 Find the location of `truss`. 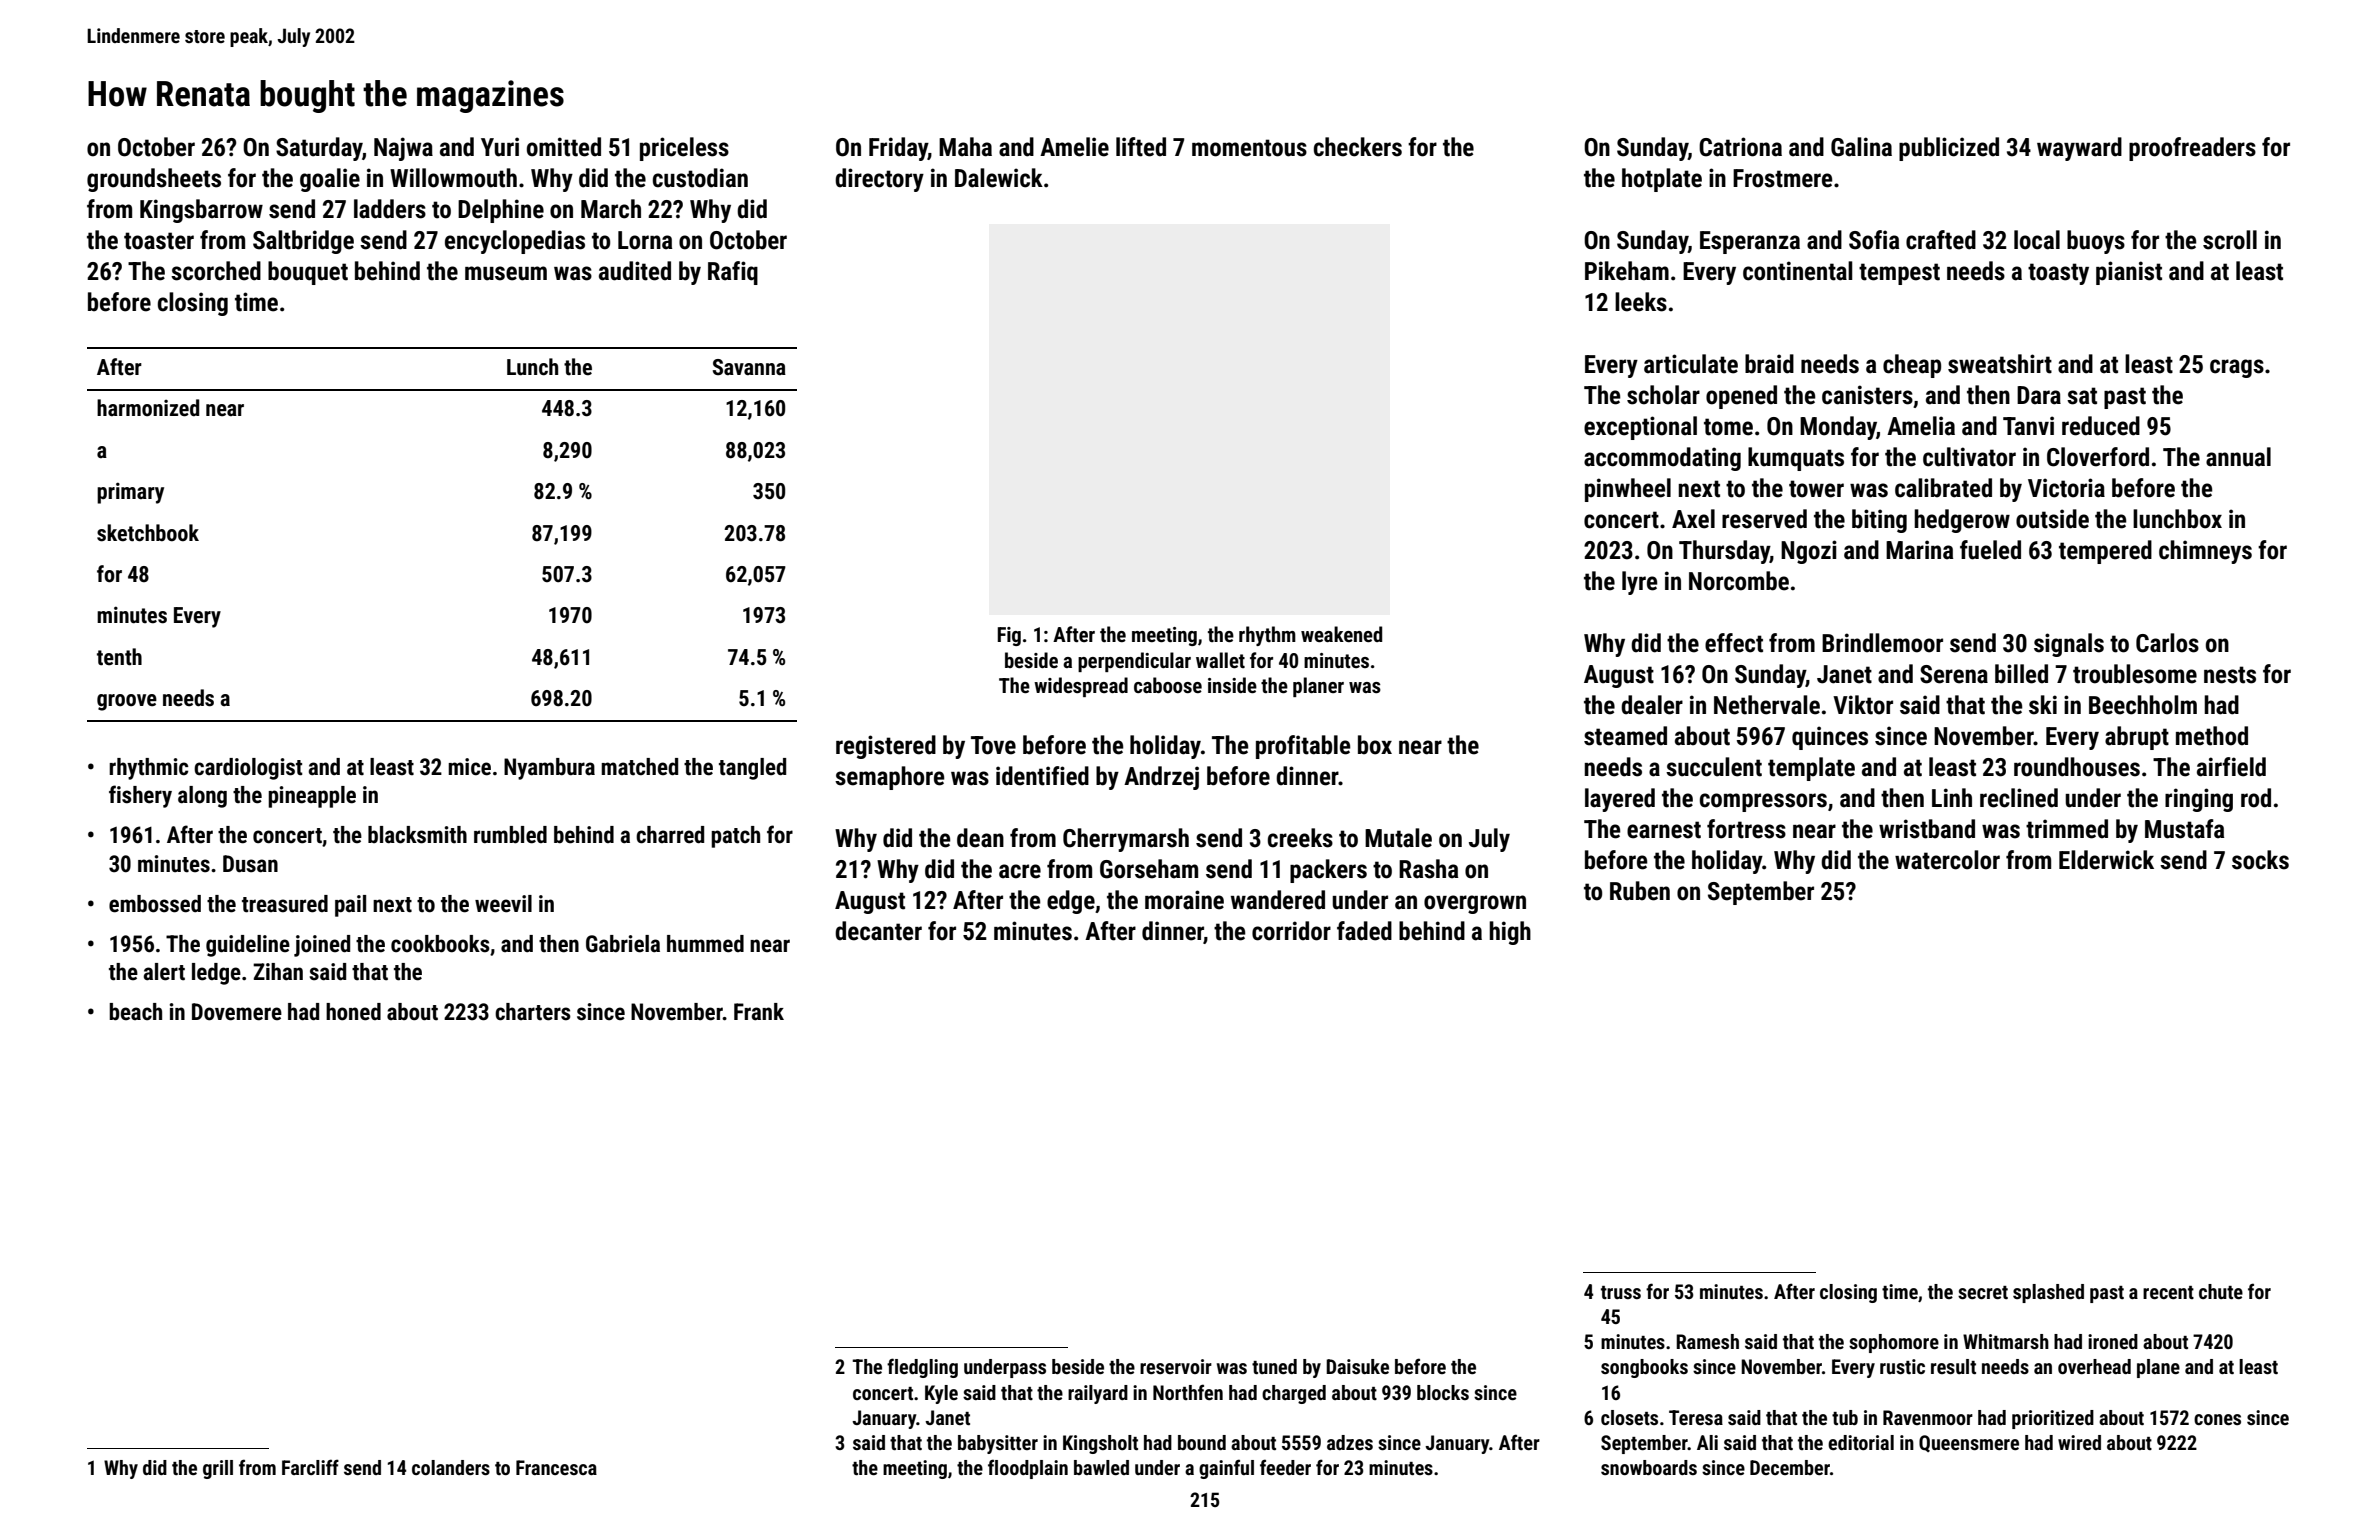

truss is located at coordinates (1621, 1292).
